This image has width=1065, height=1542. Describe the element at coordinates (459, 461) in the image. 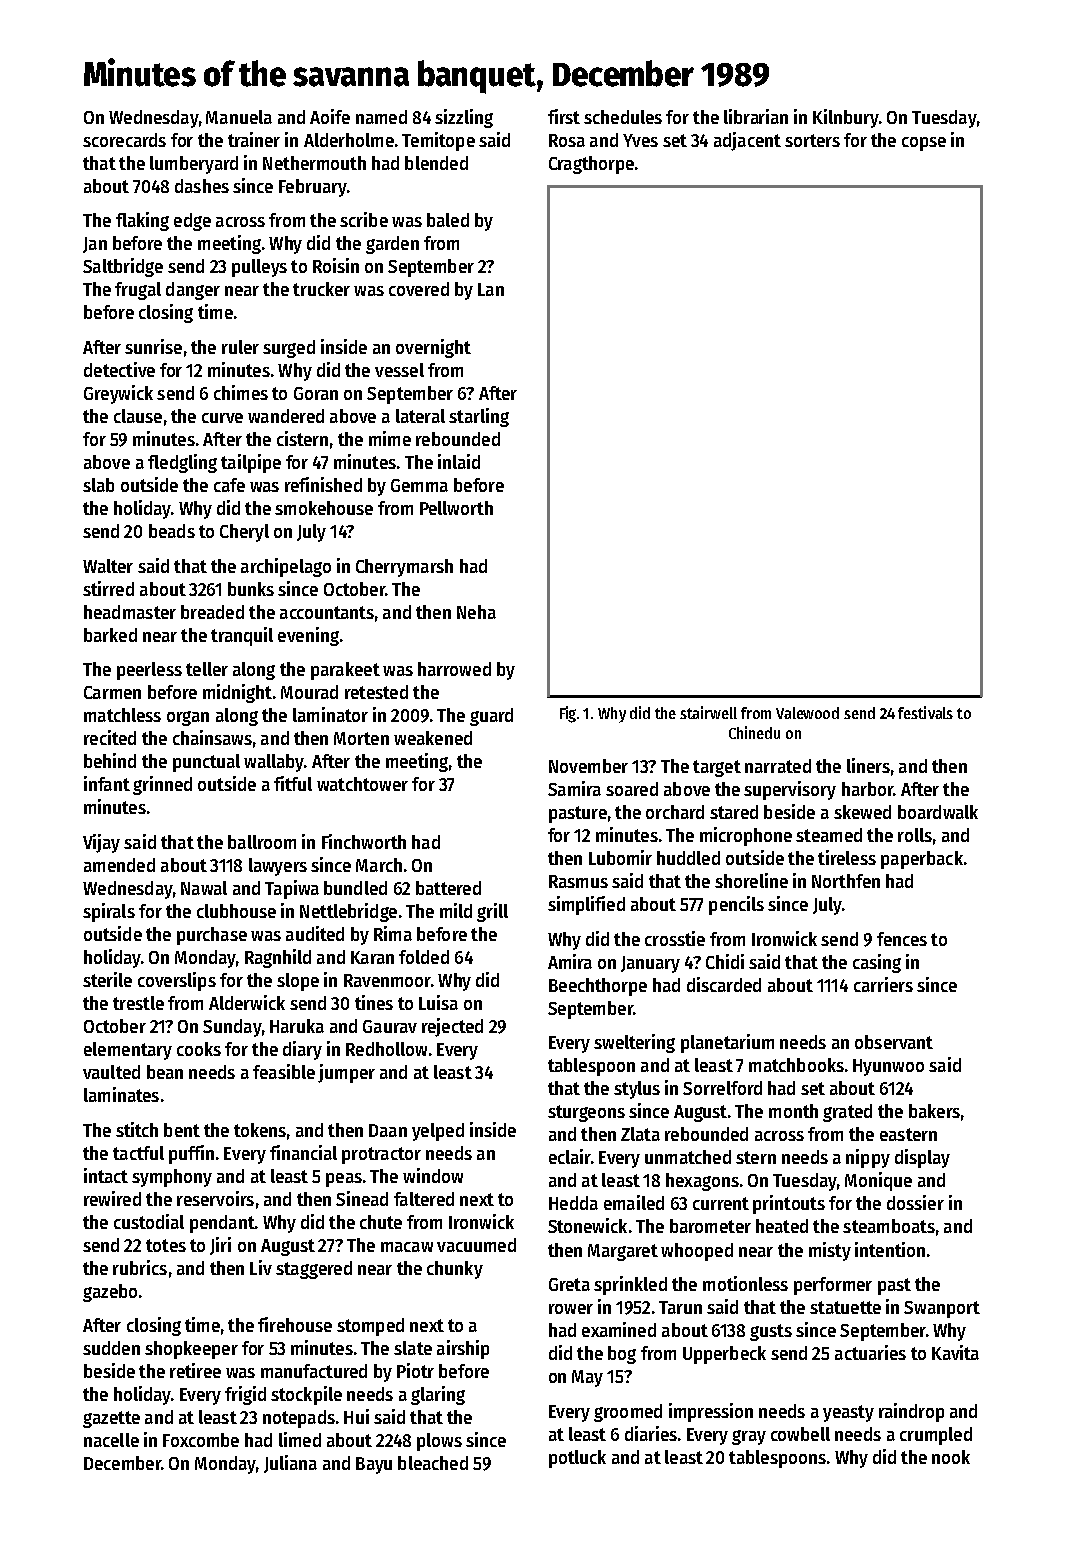

I see `inlaid` at that location.
